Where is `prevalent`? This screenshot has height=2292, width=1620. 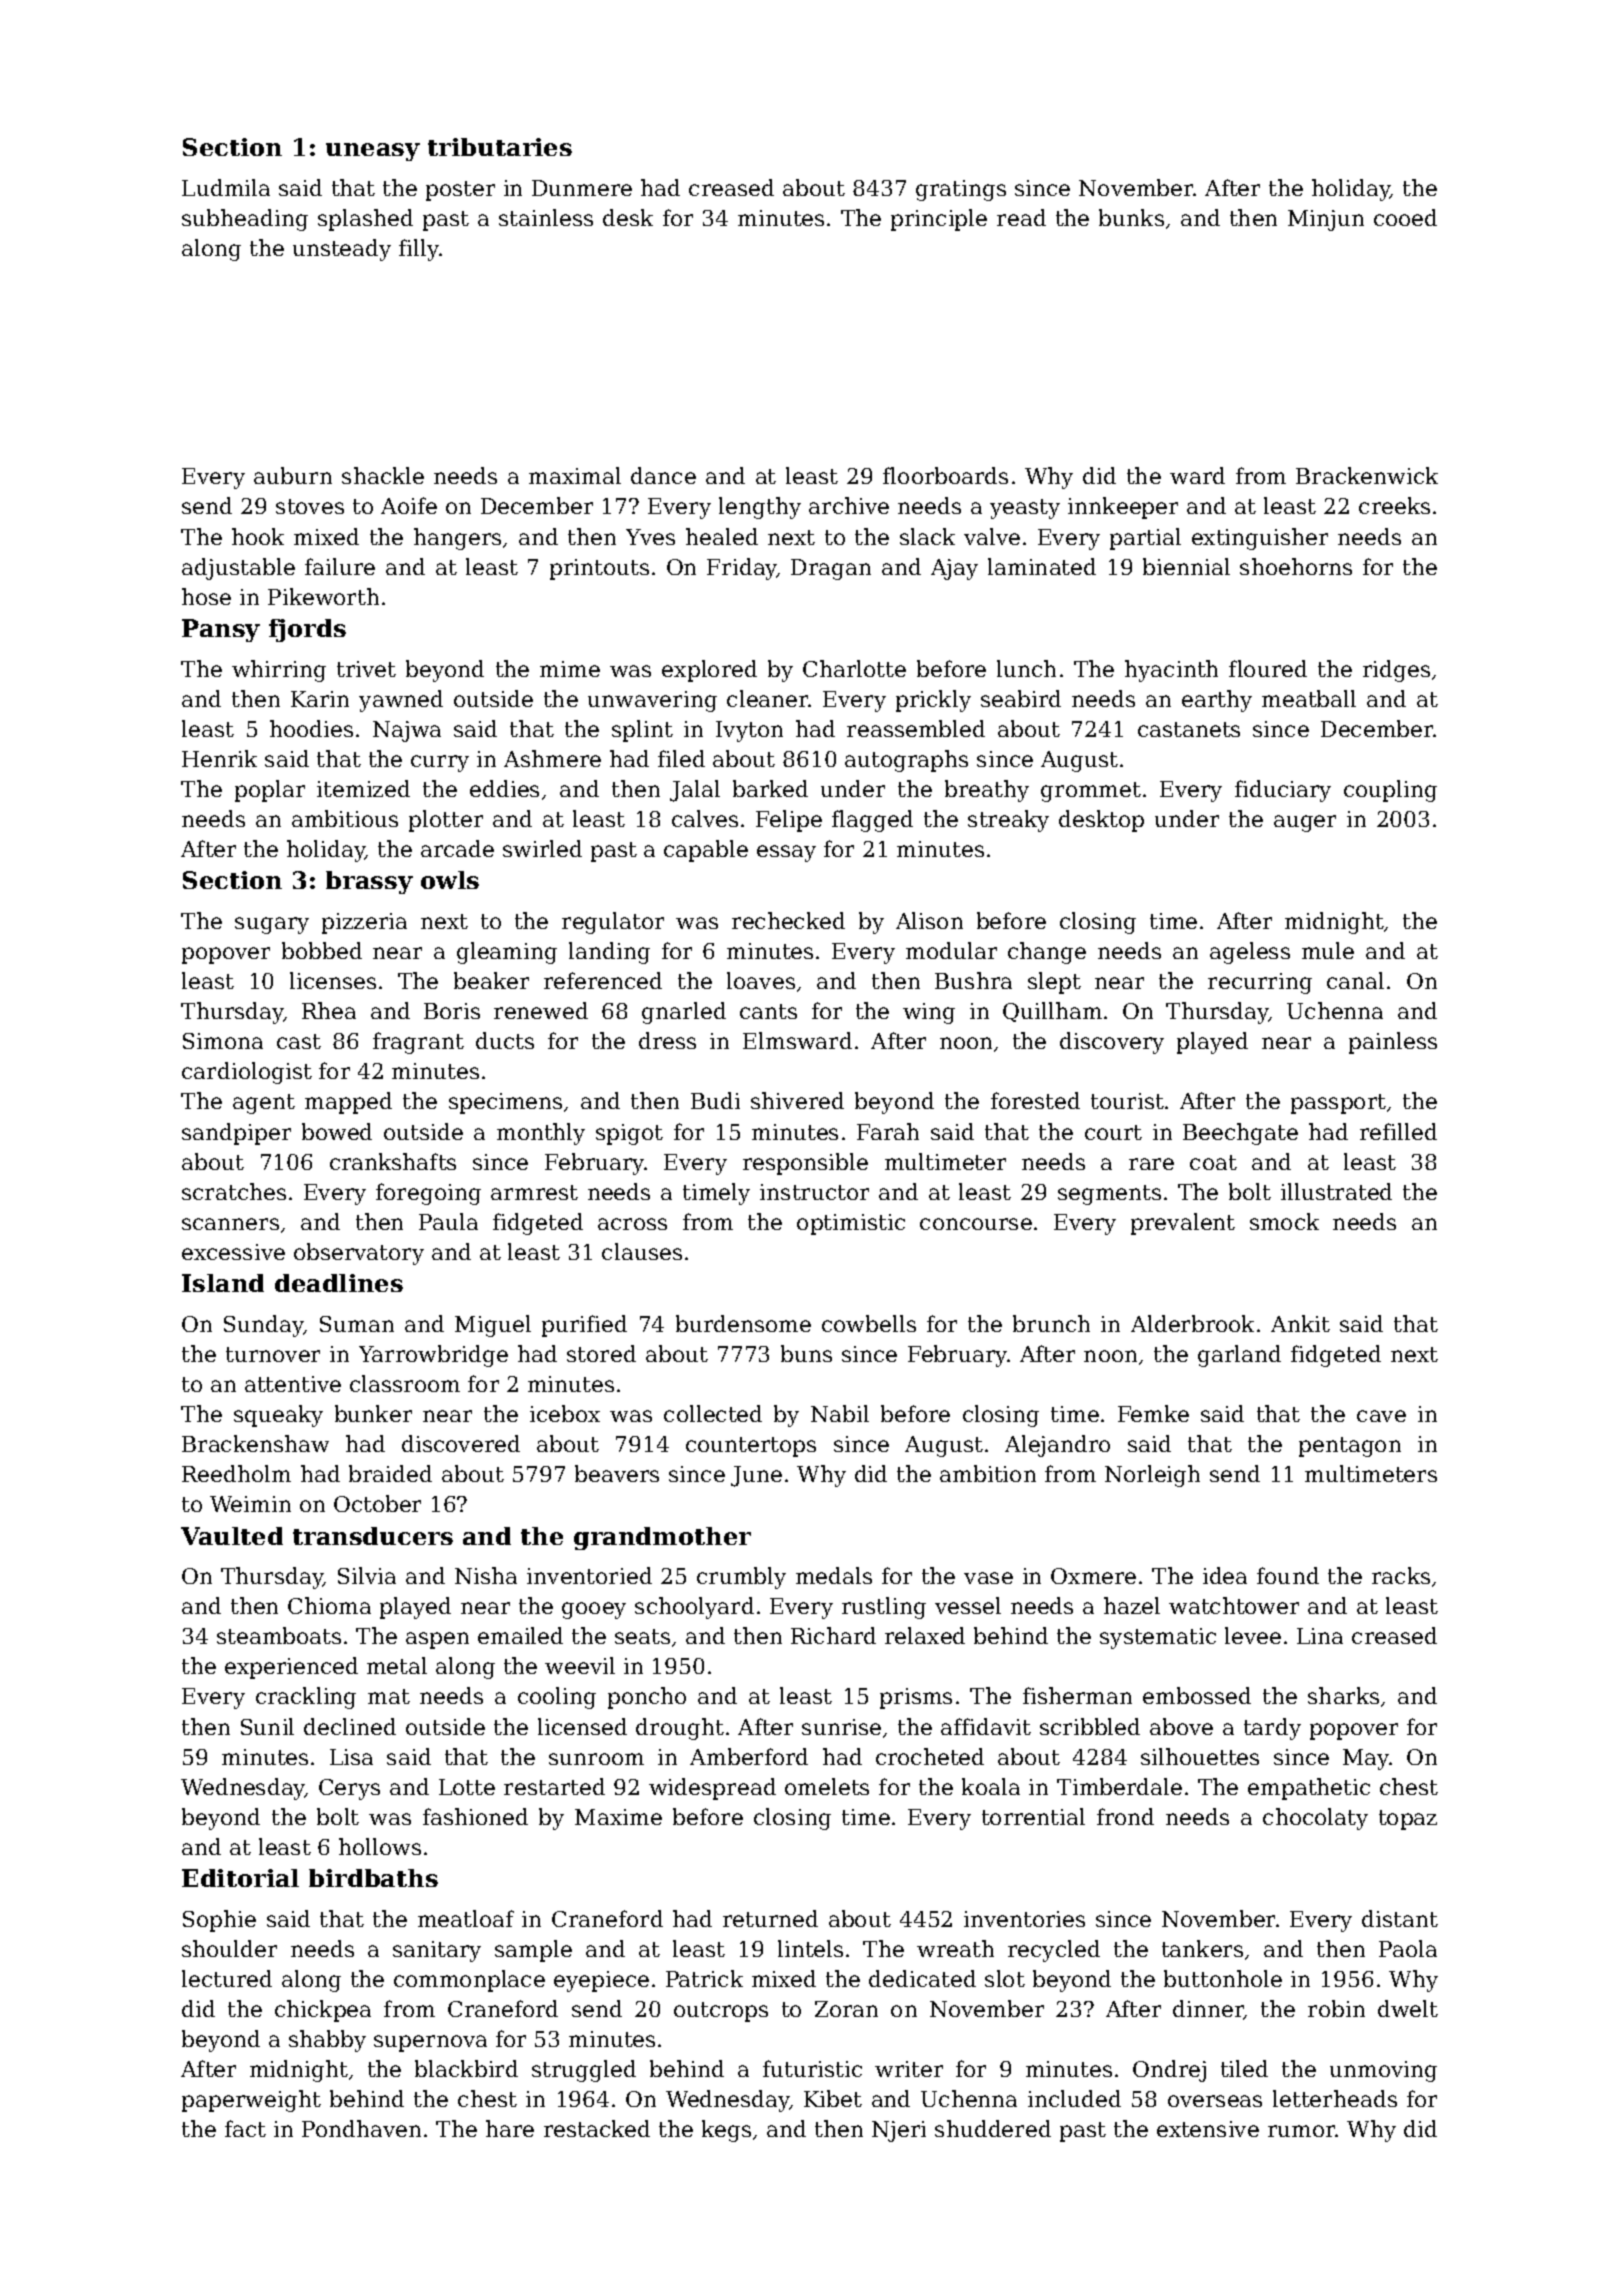
prevalent is located at coordinates (1183, 1224).
